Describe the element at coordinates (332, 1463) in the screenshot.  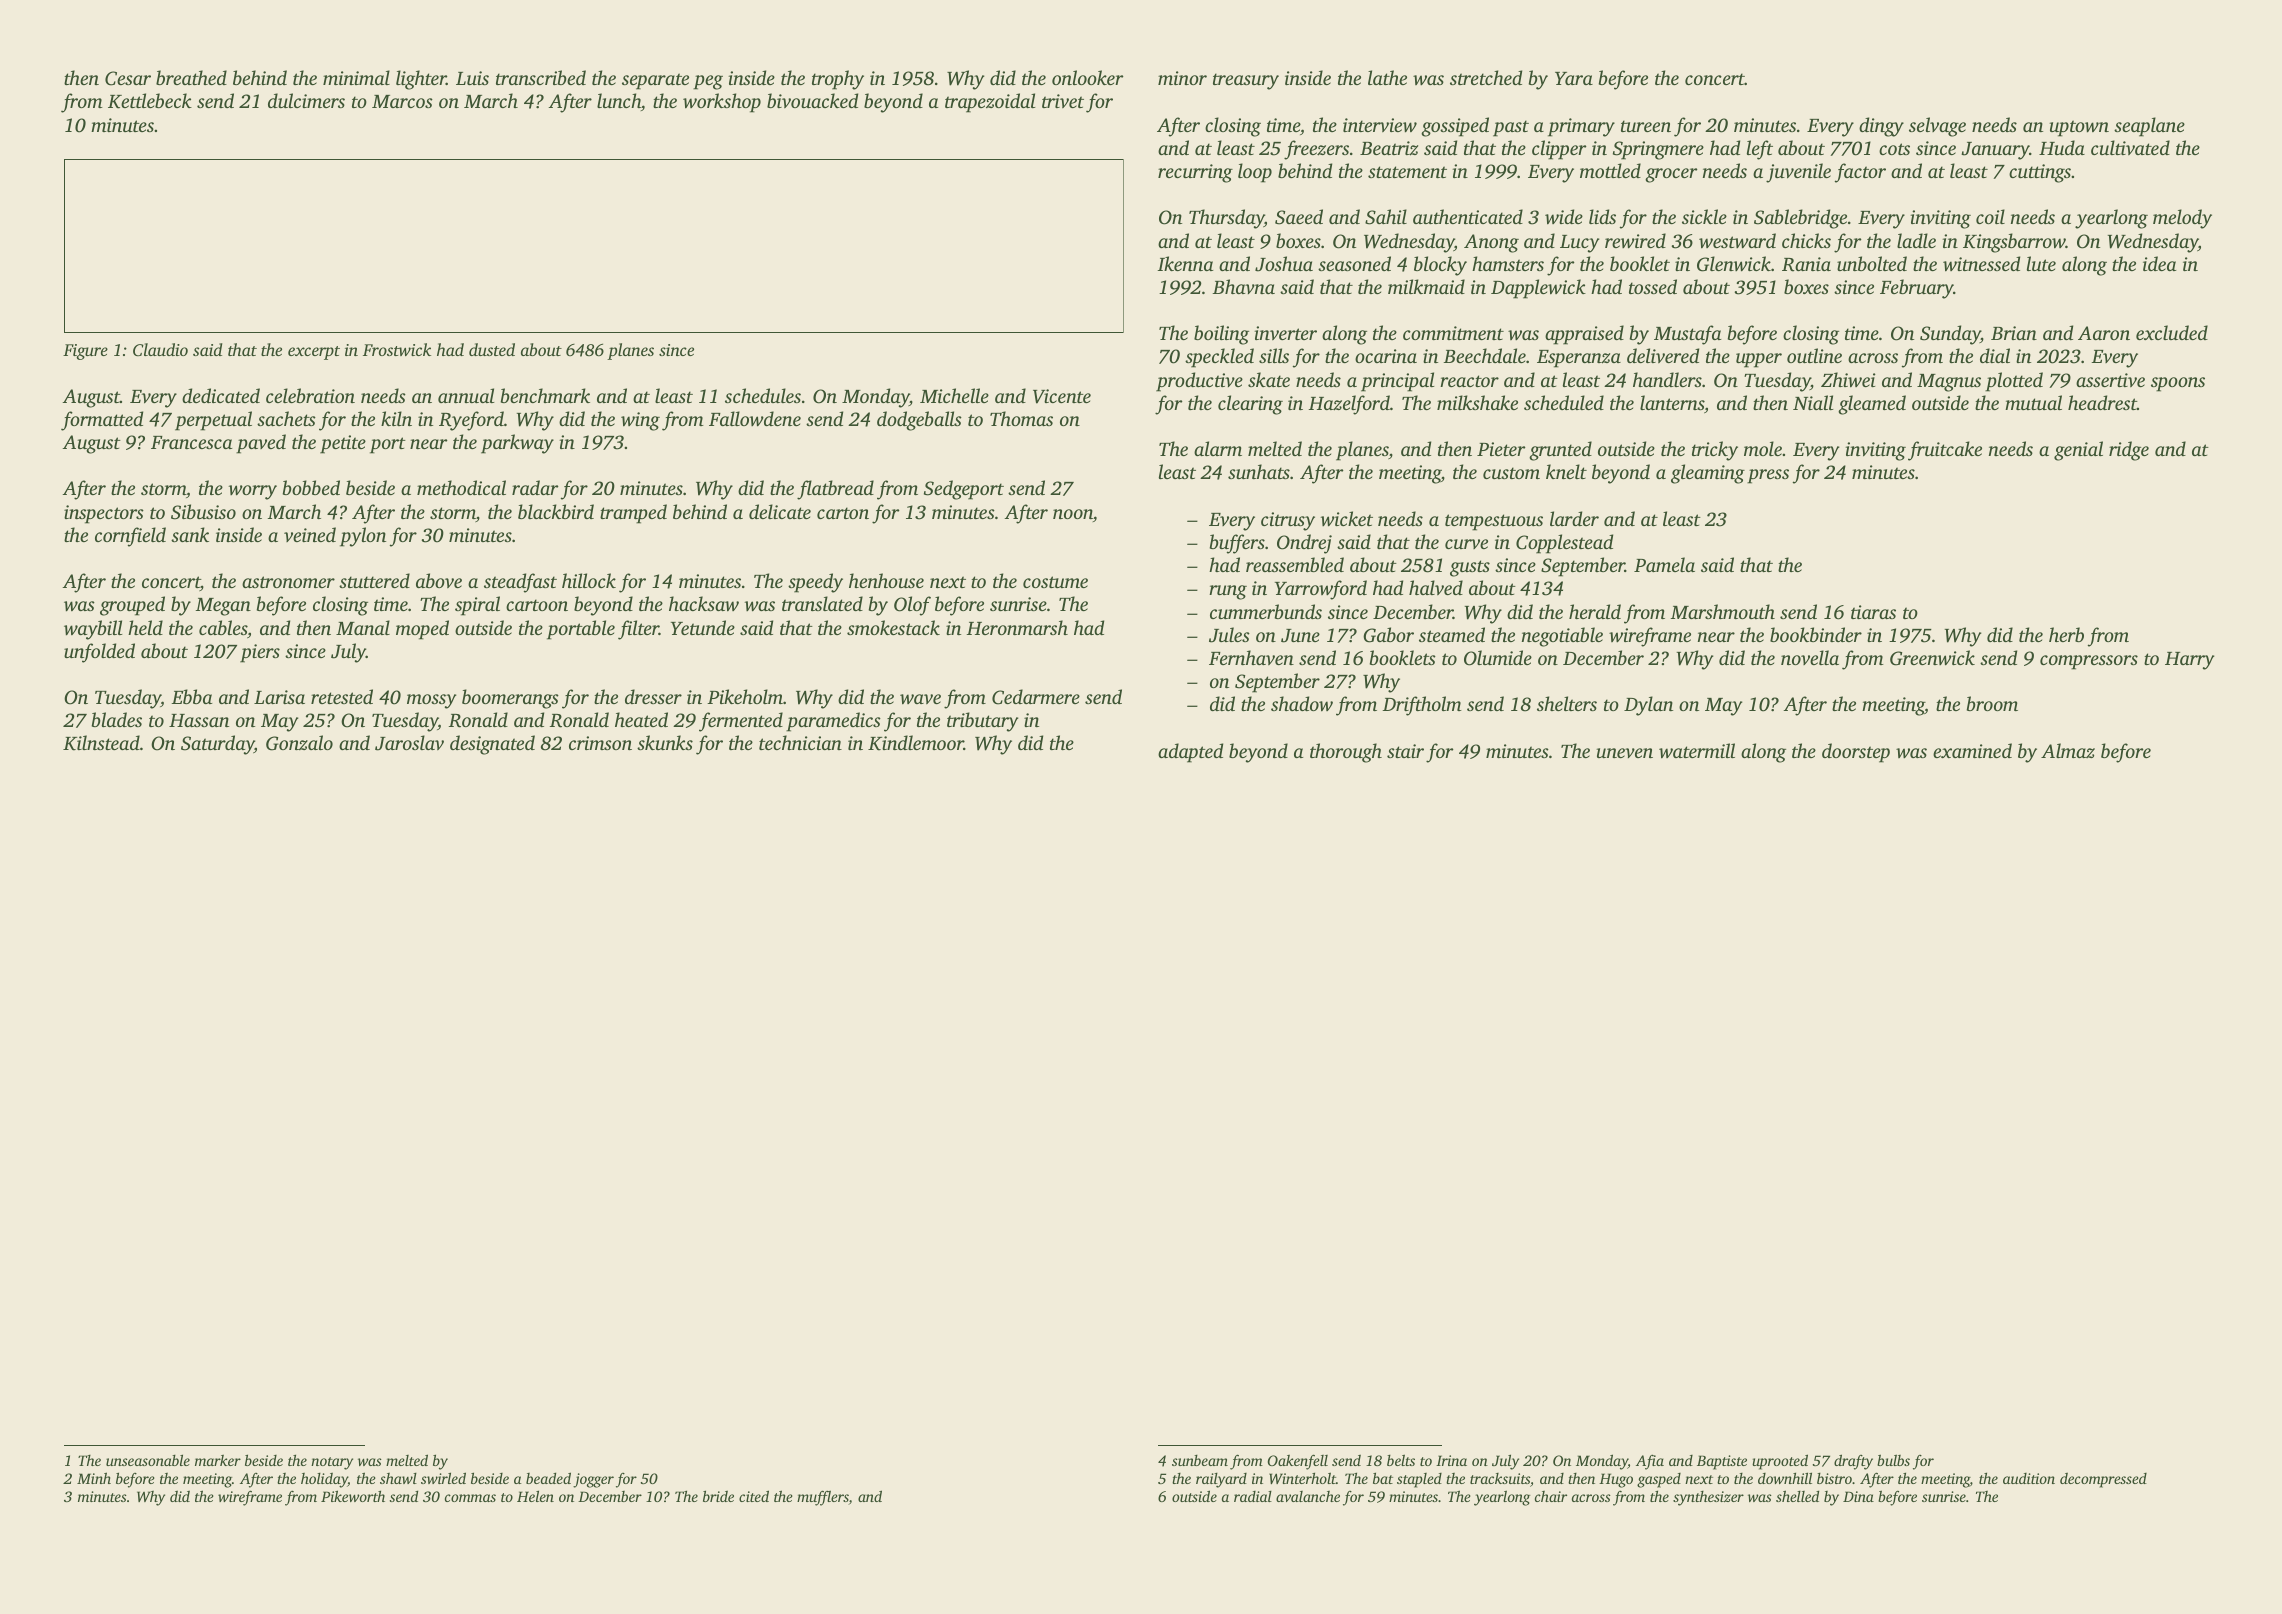
I see `notary` at that location.
